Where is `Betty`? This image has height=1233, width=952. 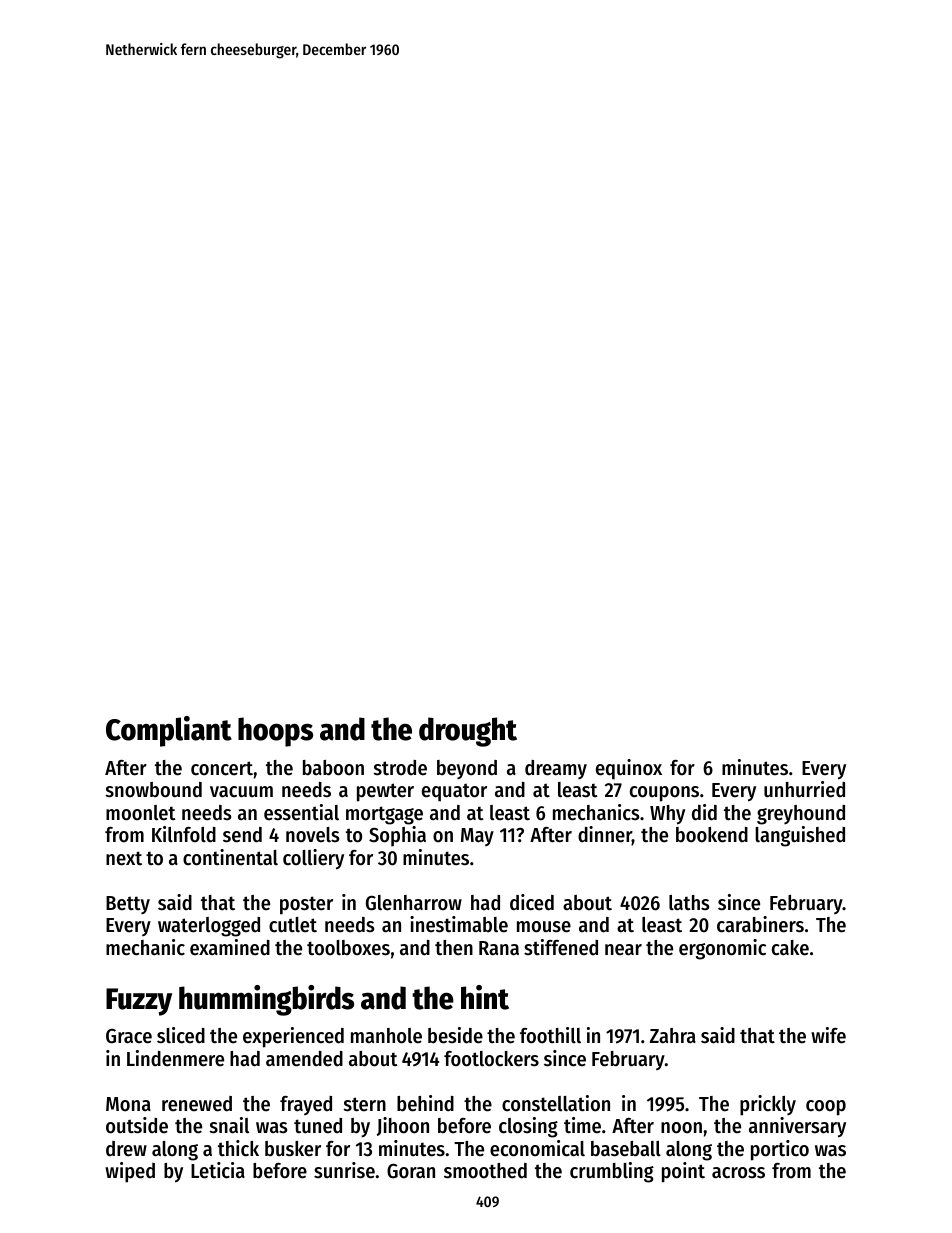 Betty is located at coordinates (128, 905).
